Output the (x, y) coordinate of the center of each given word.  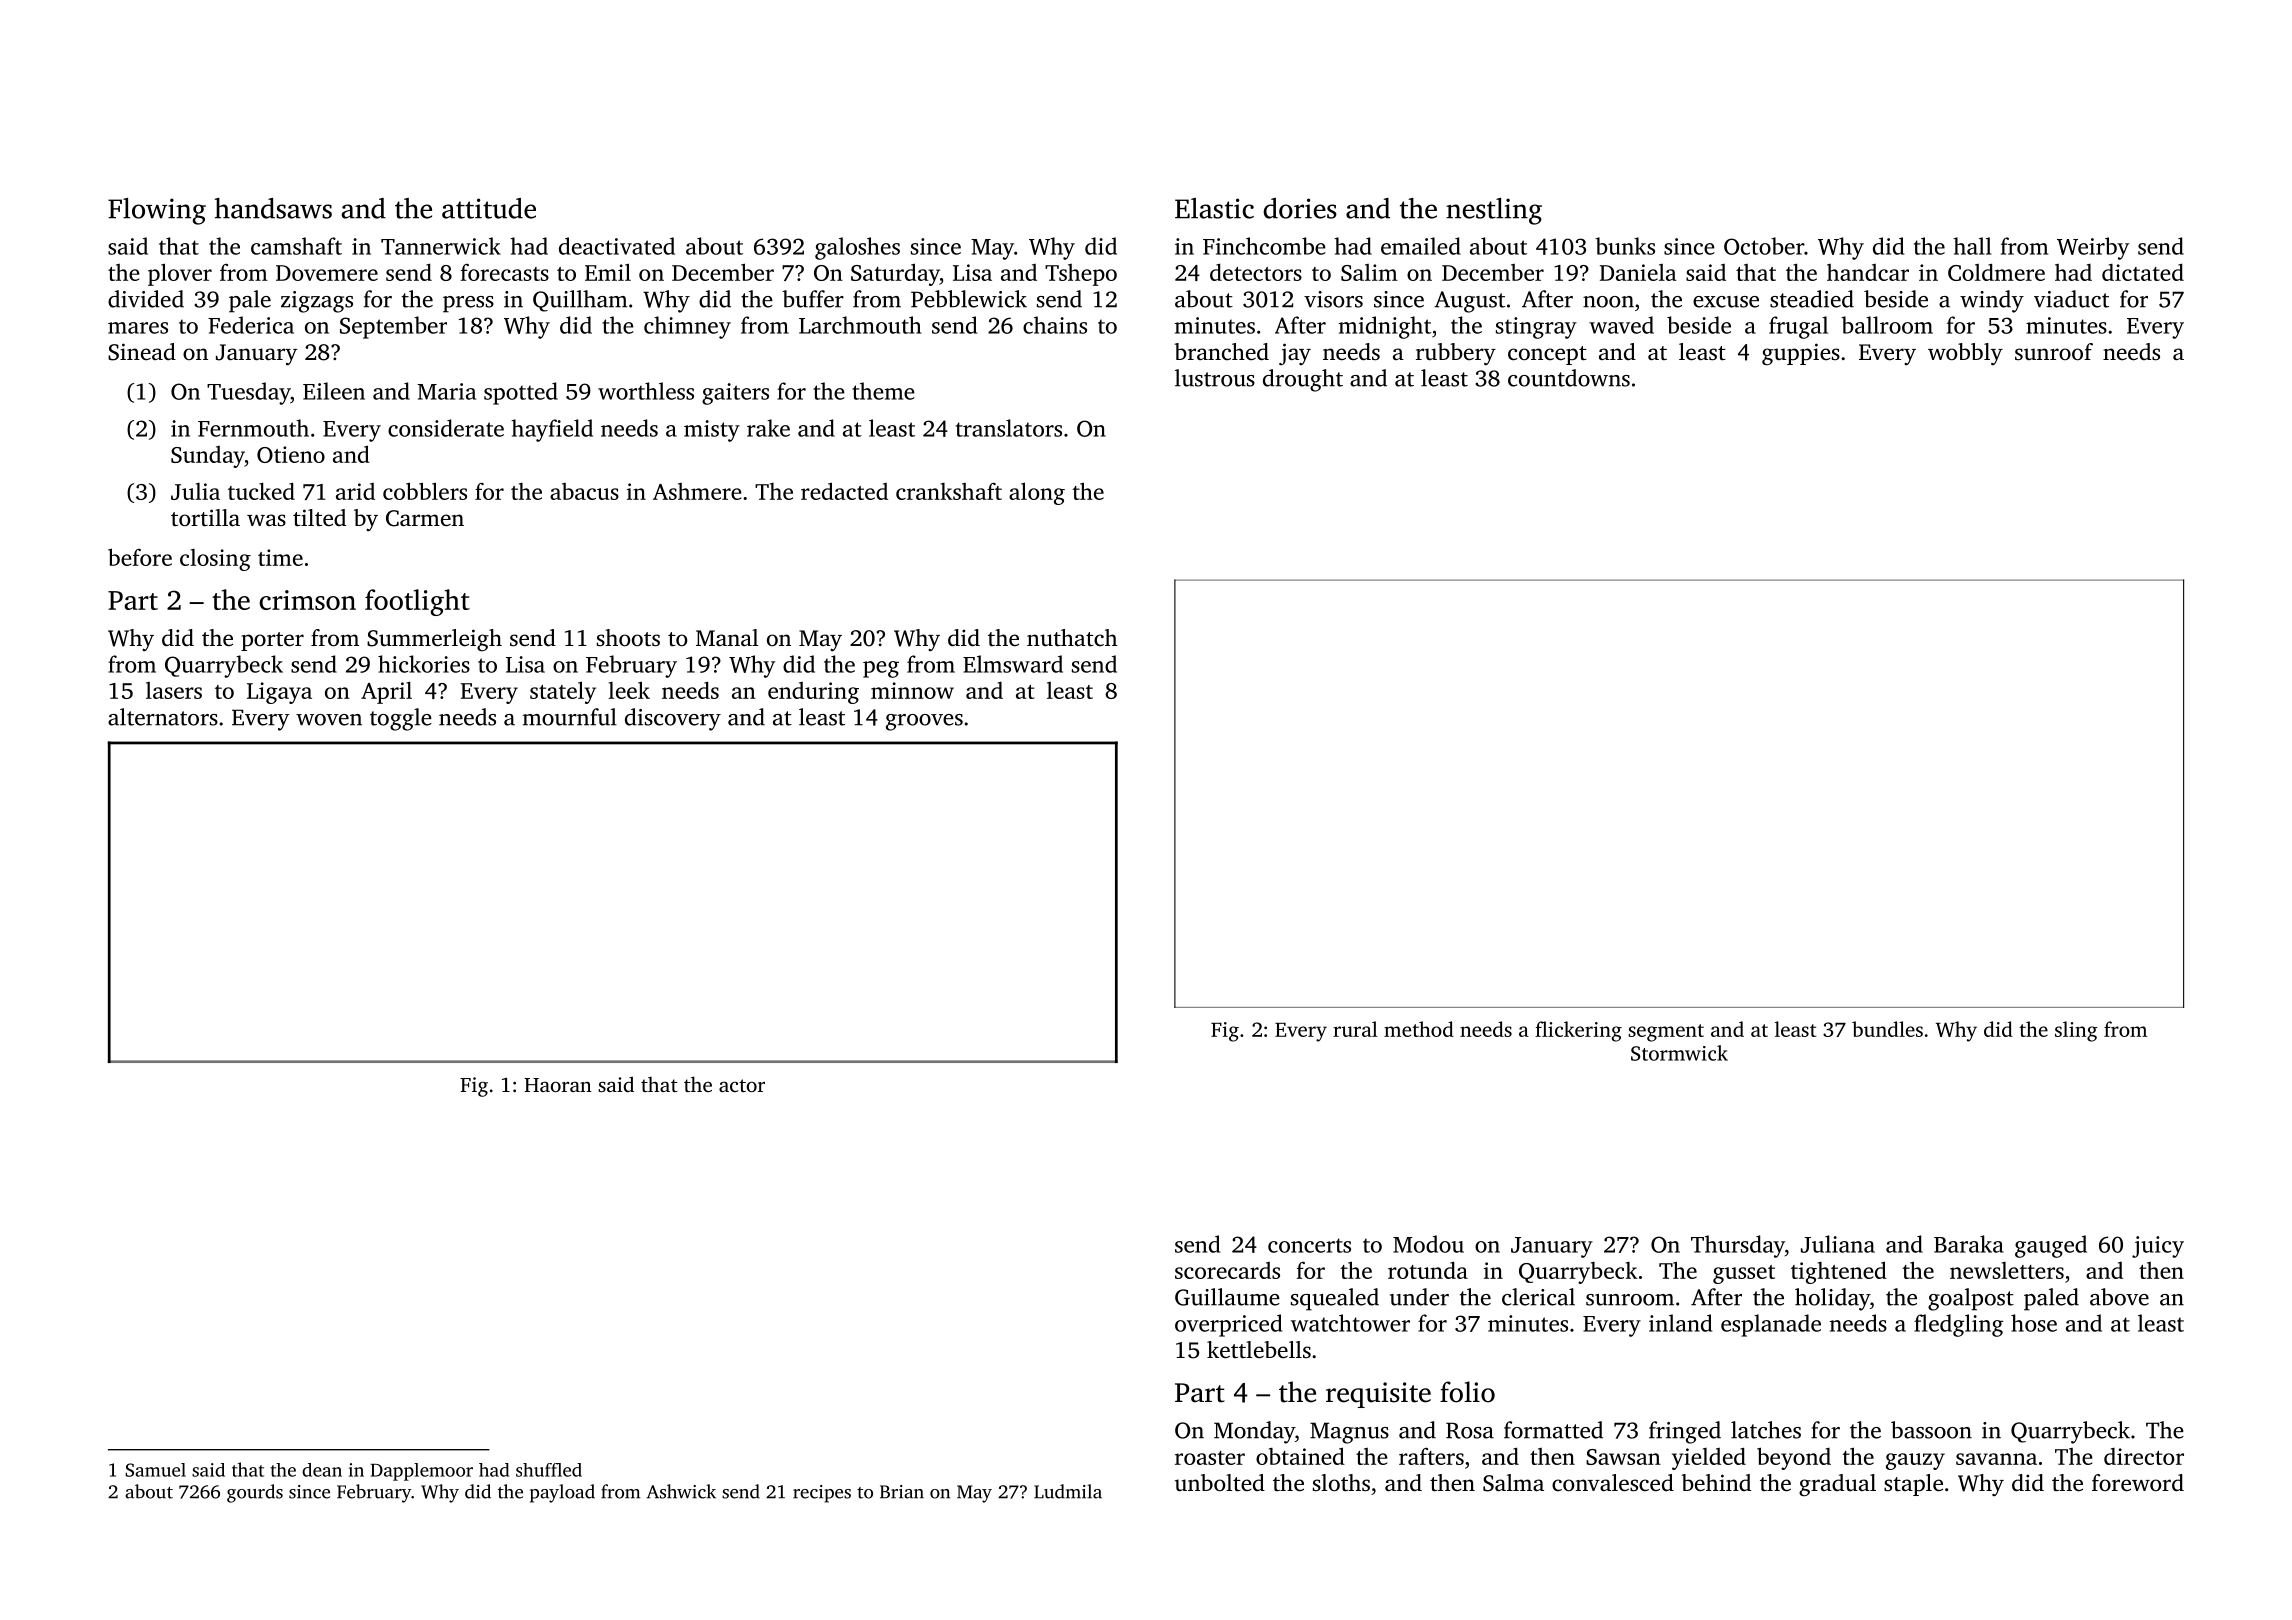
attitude (489, 208)
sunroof (2054, 352)
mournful (570, 717)
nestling (1494, 211)
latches (1766, 1430)
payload (562, 1493)
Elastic (1214, 208)
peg (881, 669)
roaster (1210, 1458)
